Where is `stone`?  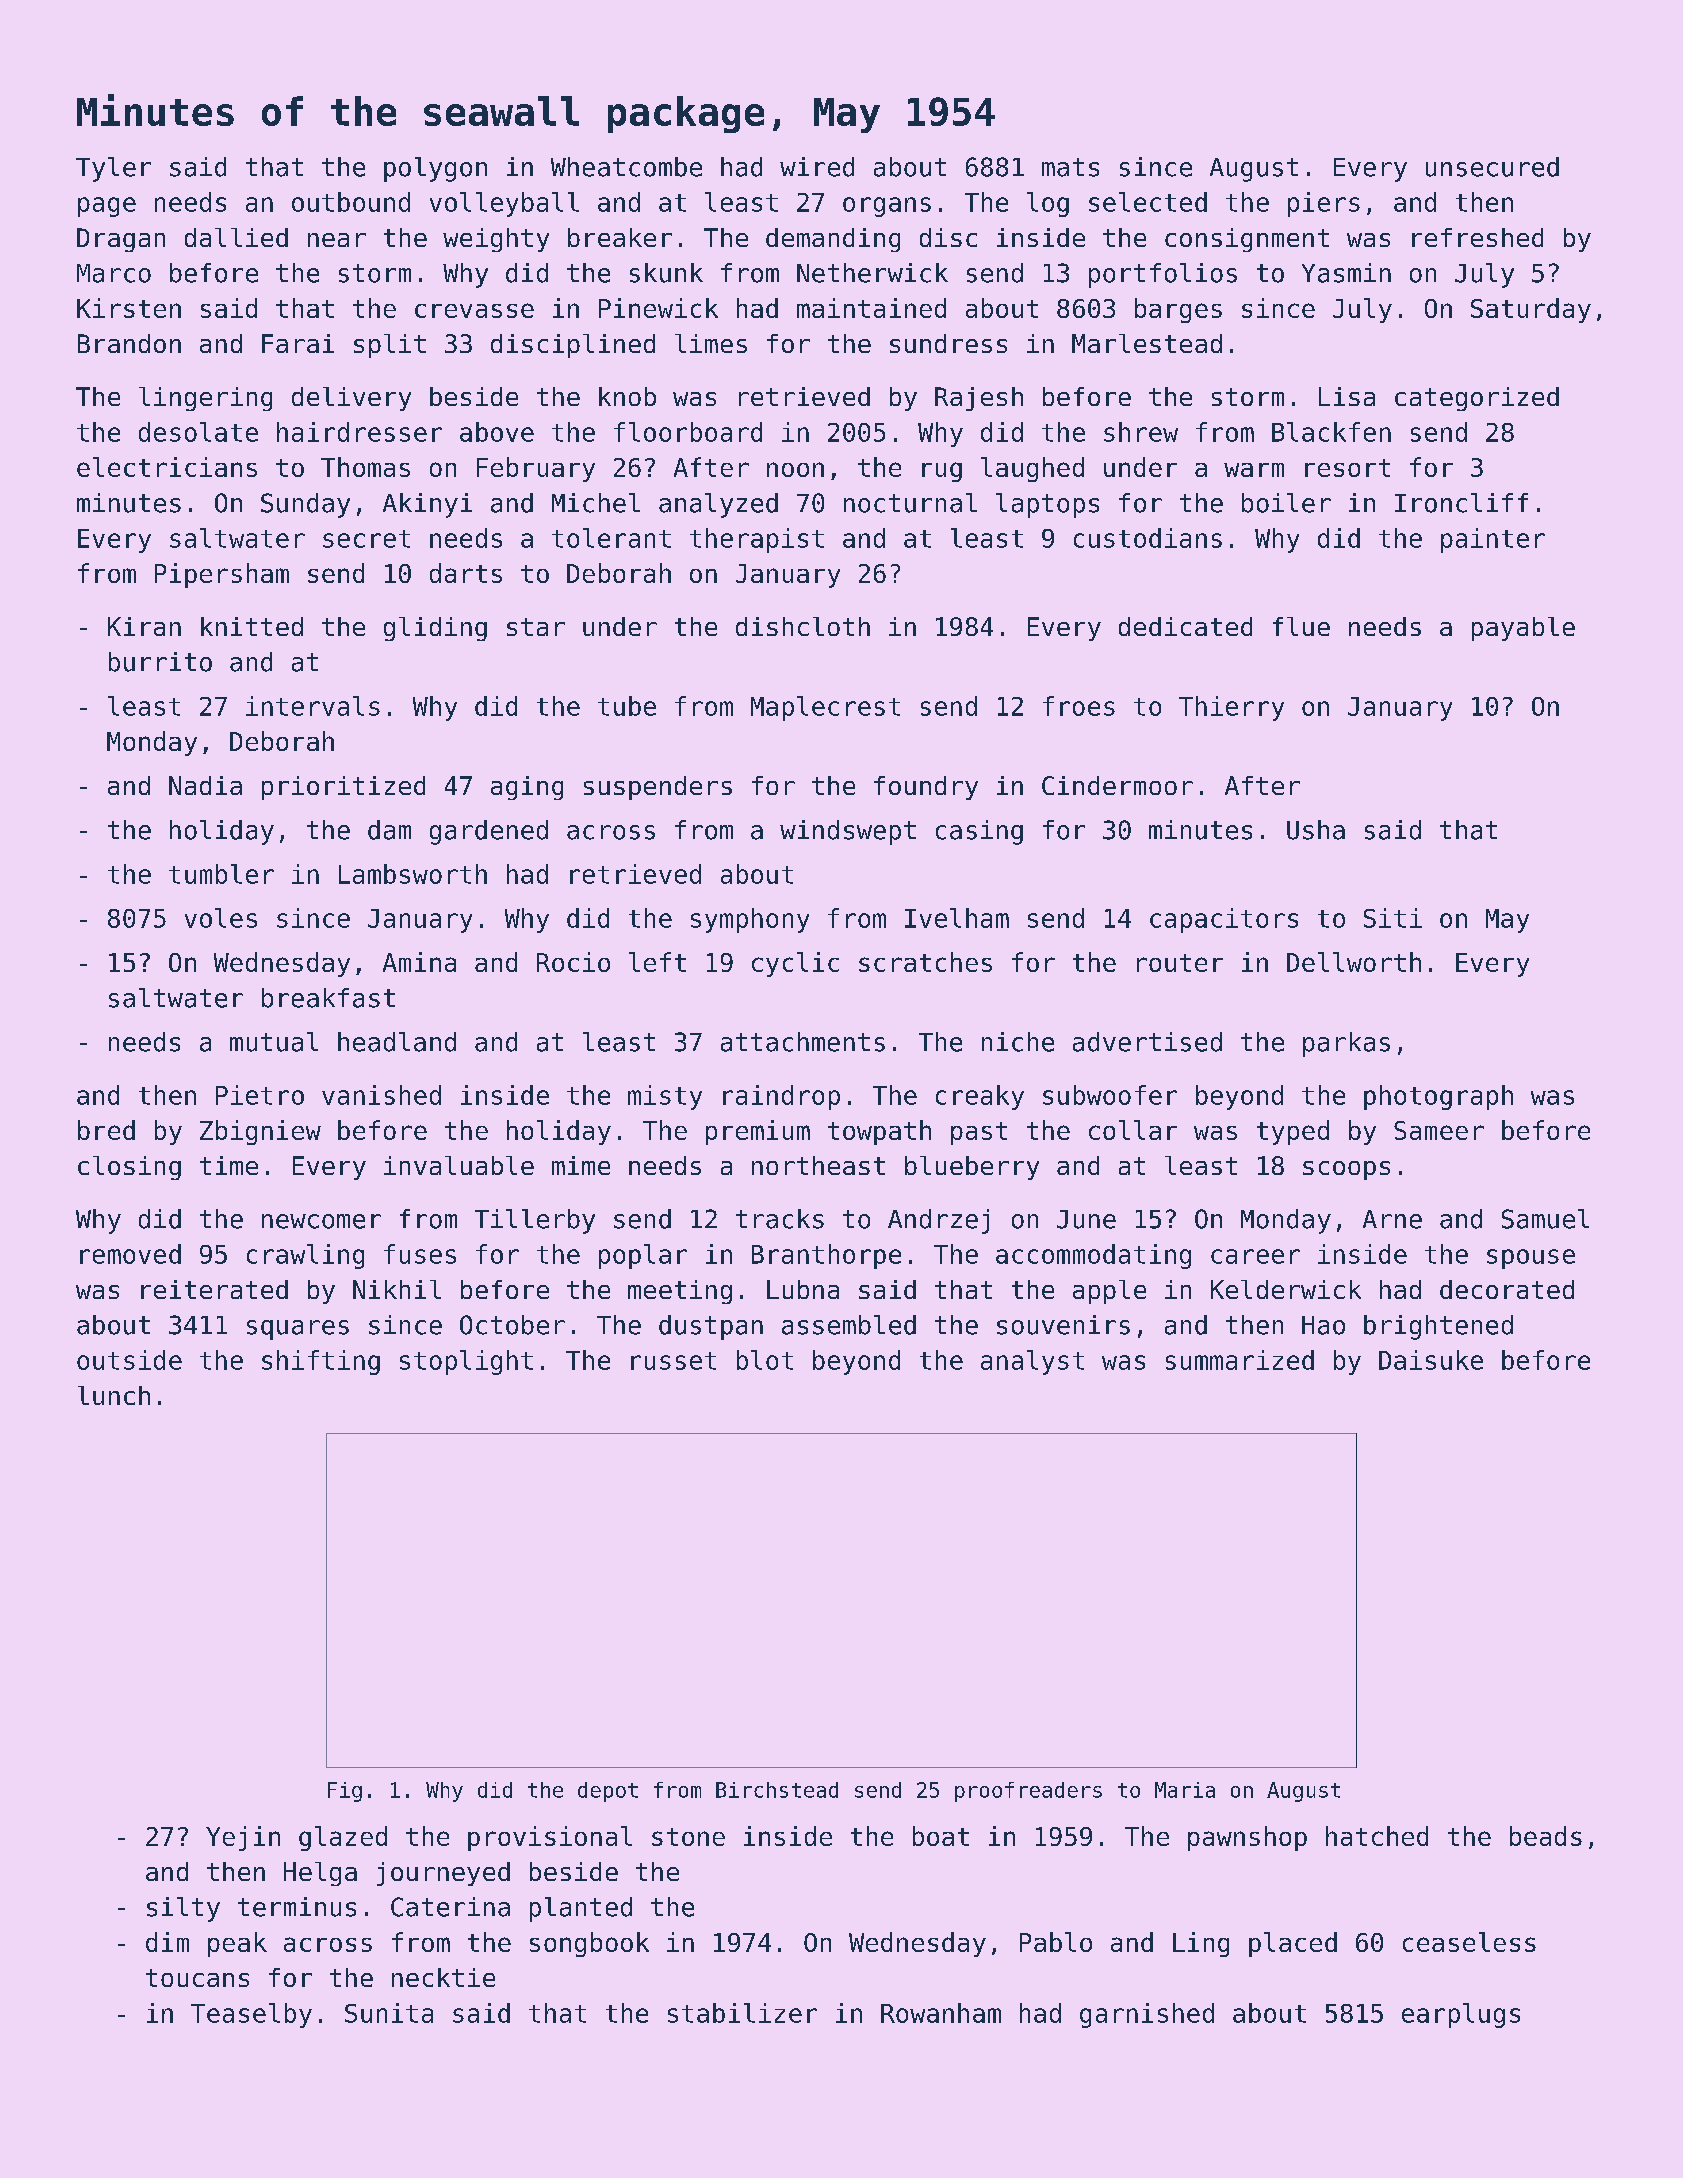 stone is located at coordinates (688, 1837).
